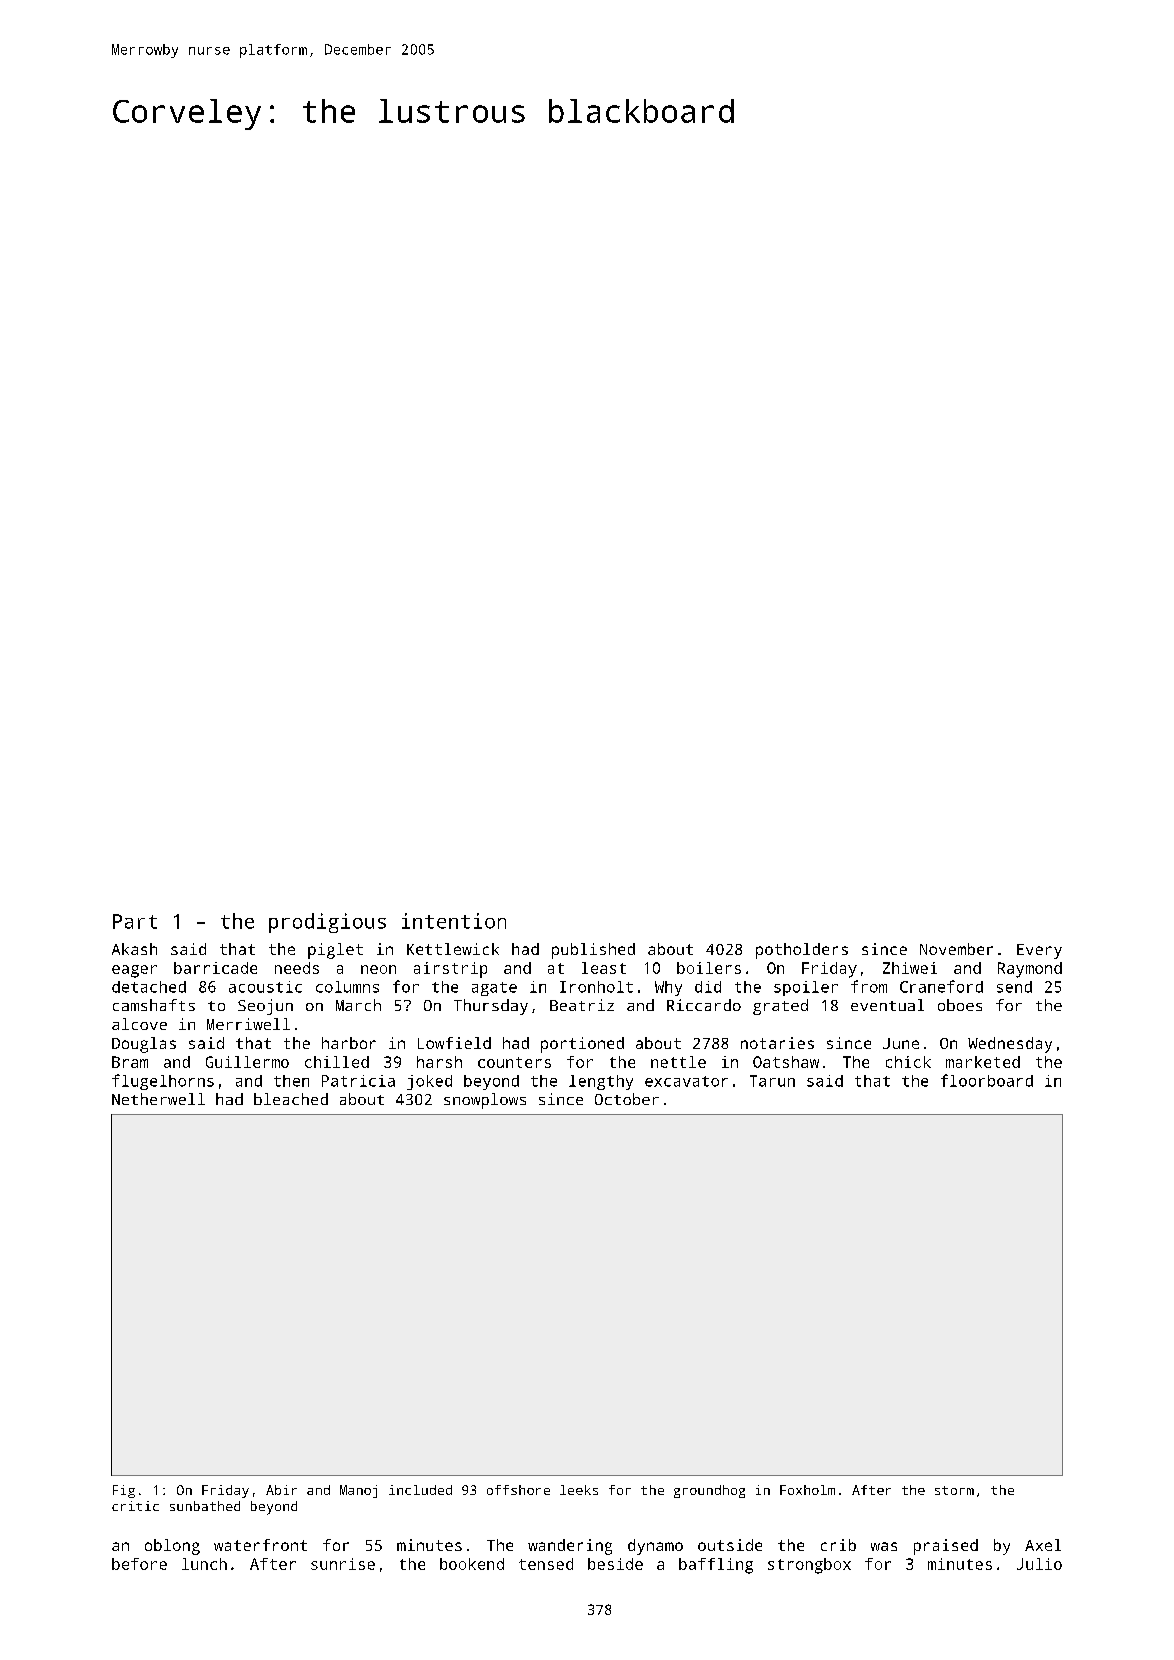 The height and width of the page is (1660, 1174). Describe the element at coordinates (987, 1080) in the page. I see `floorboard` at that location.
